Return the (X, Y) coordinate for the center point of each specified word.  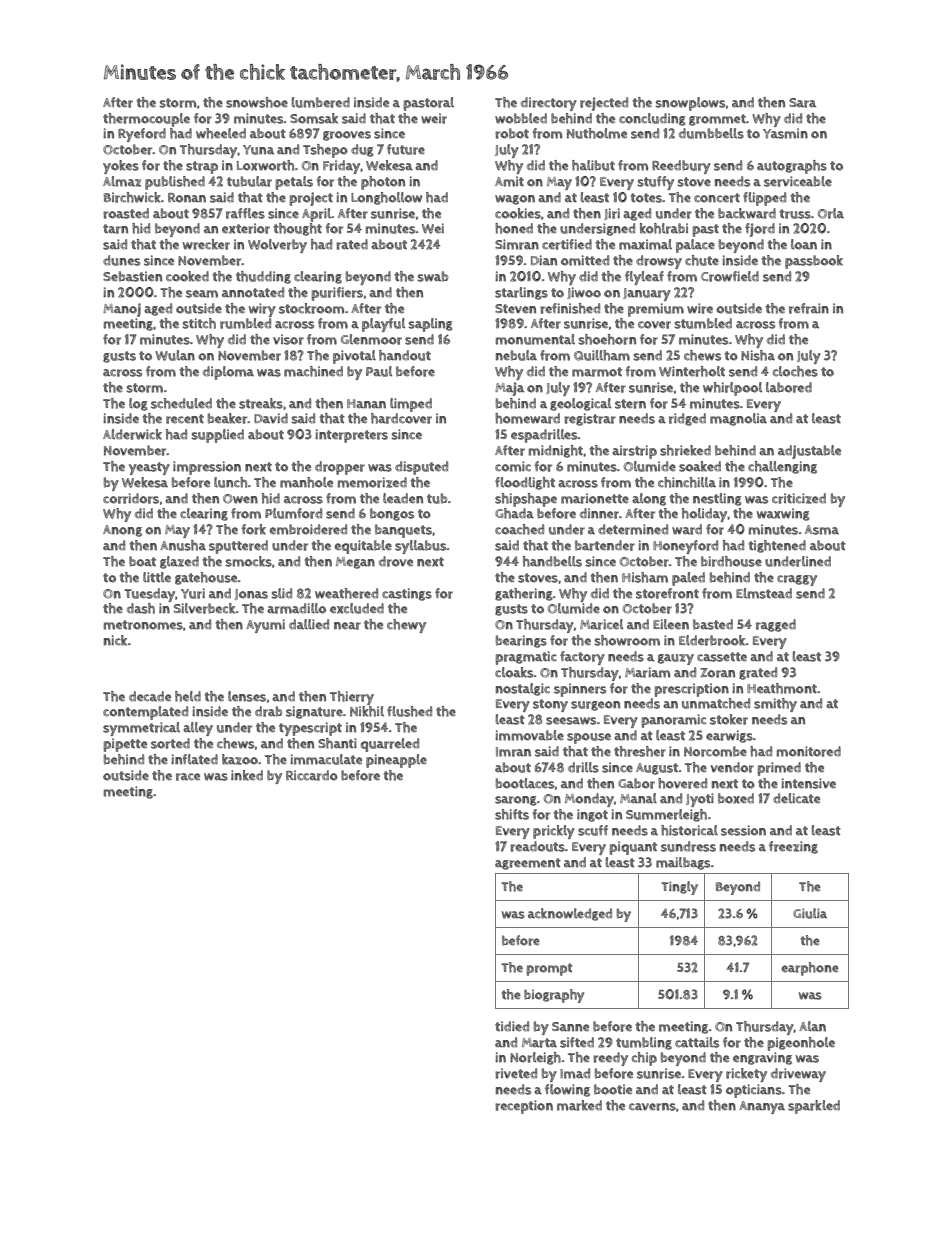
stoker (729, 719)
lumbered (320, 102)
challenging (782, 467)
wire (700, 308)
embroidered (308, 529)
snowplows (690, 104)
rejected (604, 104)
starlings (521, 293)
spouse (589, 738)
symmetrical (141, 729)
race (188, 777)
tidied (512, 1026)
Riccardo (312, 775)
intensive (808, 783)
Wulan (175, 355)
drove (396, 561)
